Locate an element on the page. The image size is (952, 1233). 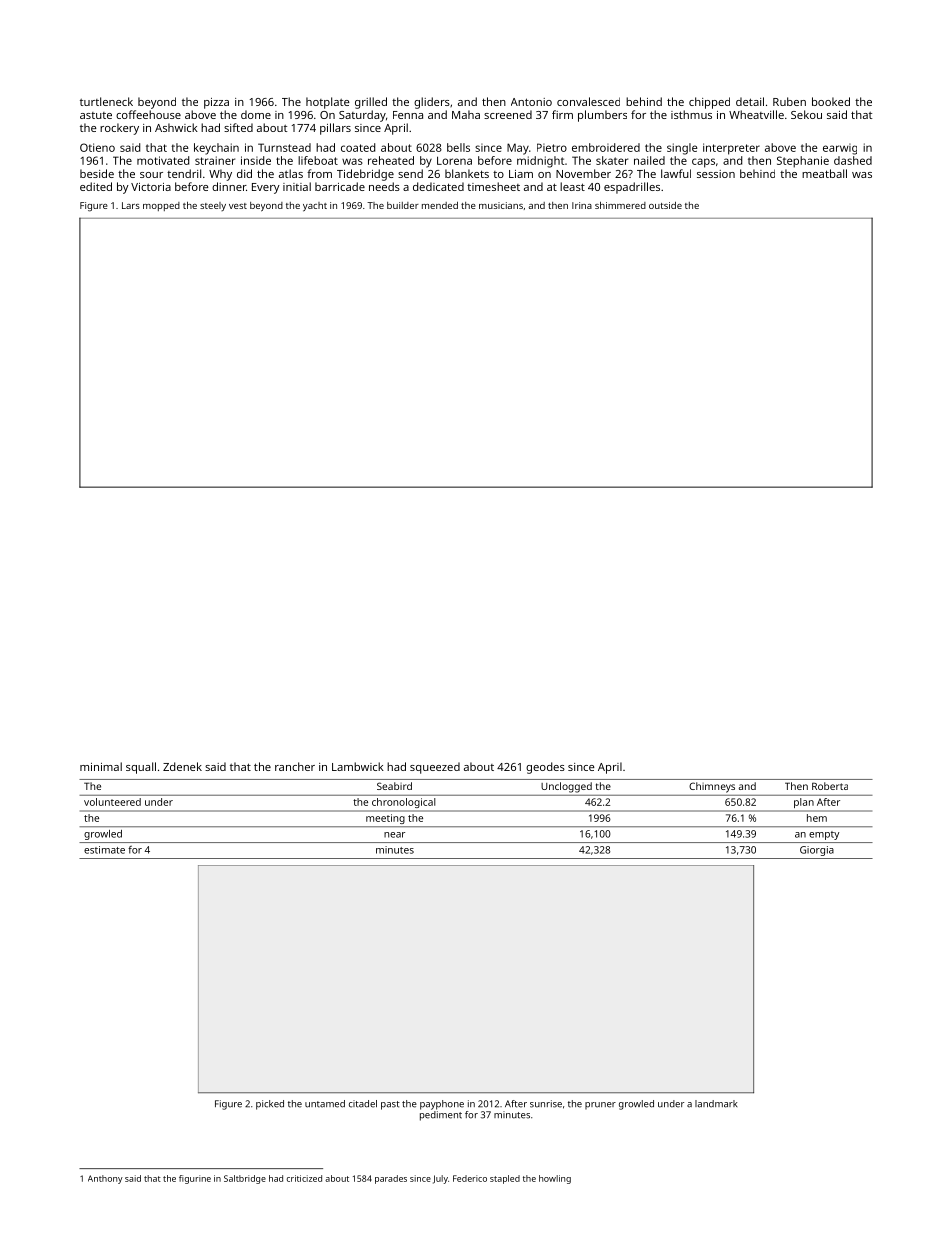
picked is located at coordinates (270, 1105).
